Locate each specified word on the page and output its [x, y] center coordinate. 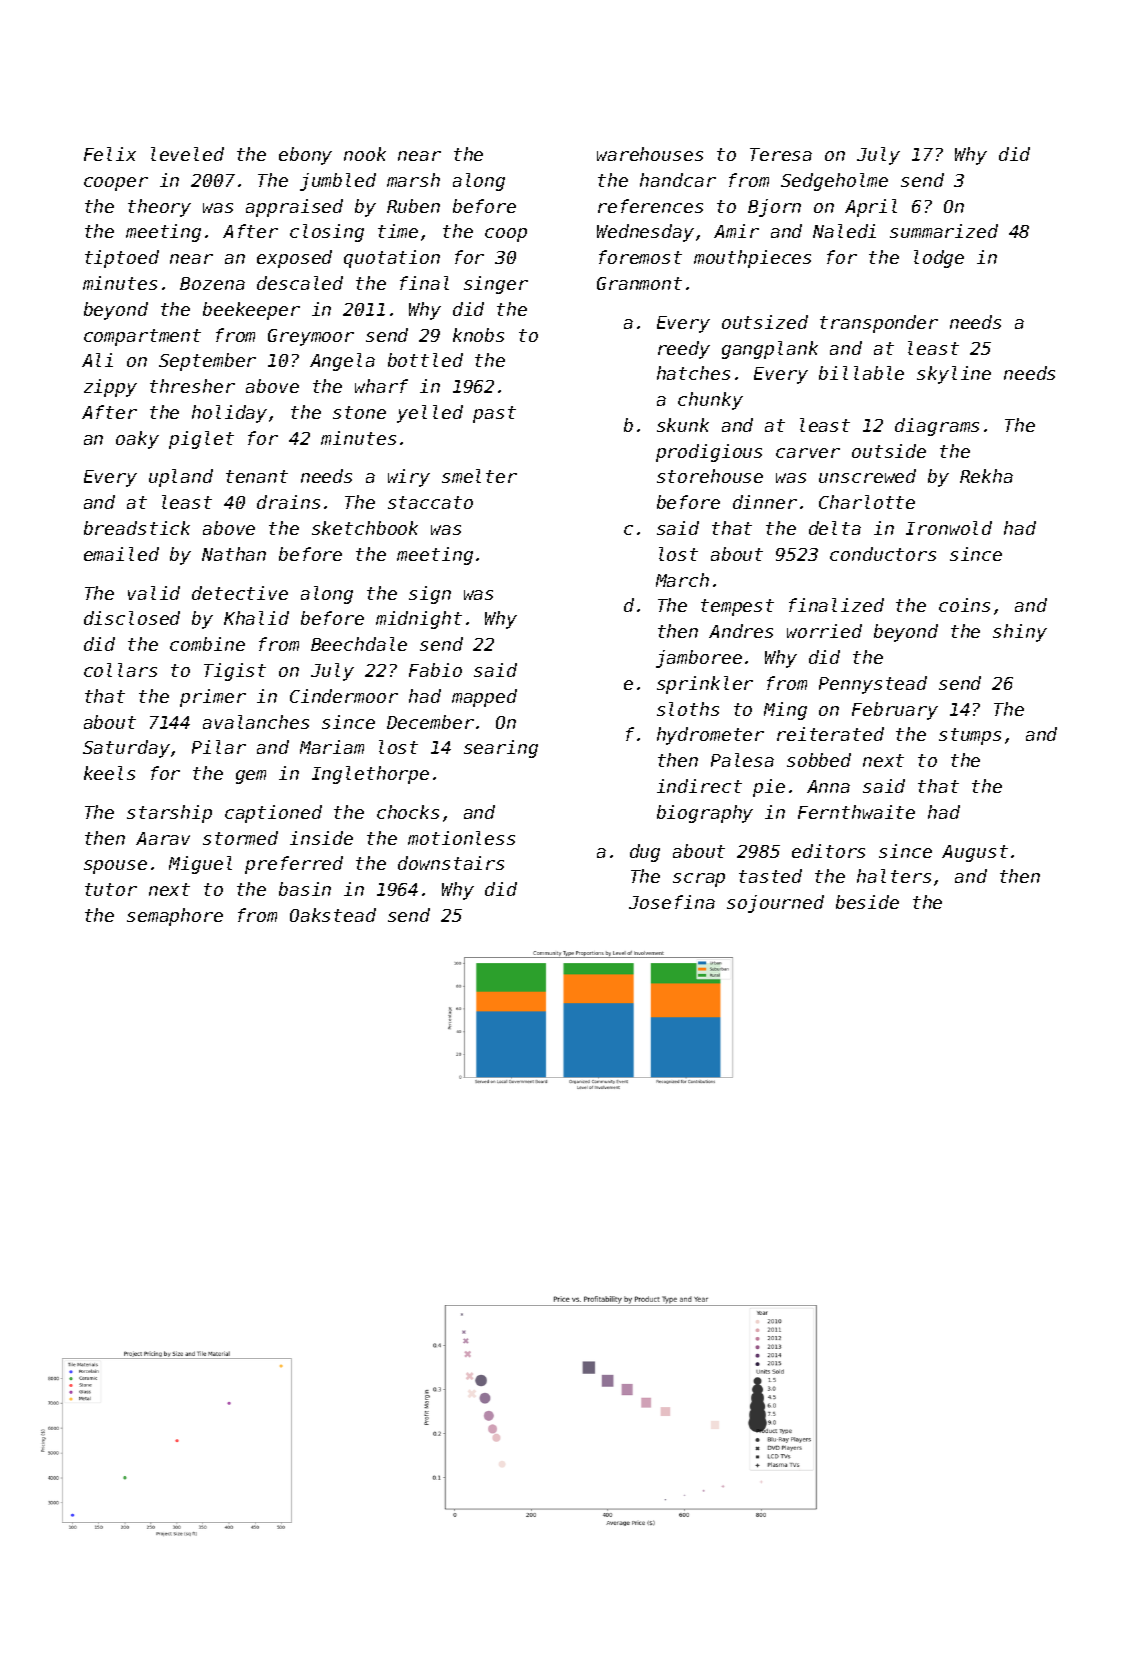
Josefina [672, 902]
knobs [478, 335]
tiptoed [122, 259]
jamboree [699, 659]
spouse [115, 867]
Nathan [234, 554]
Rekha [986, 476]
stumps [970, 736]
